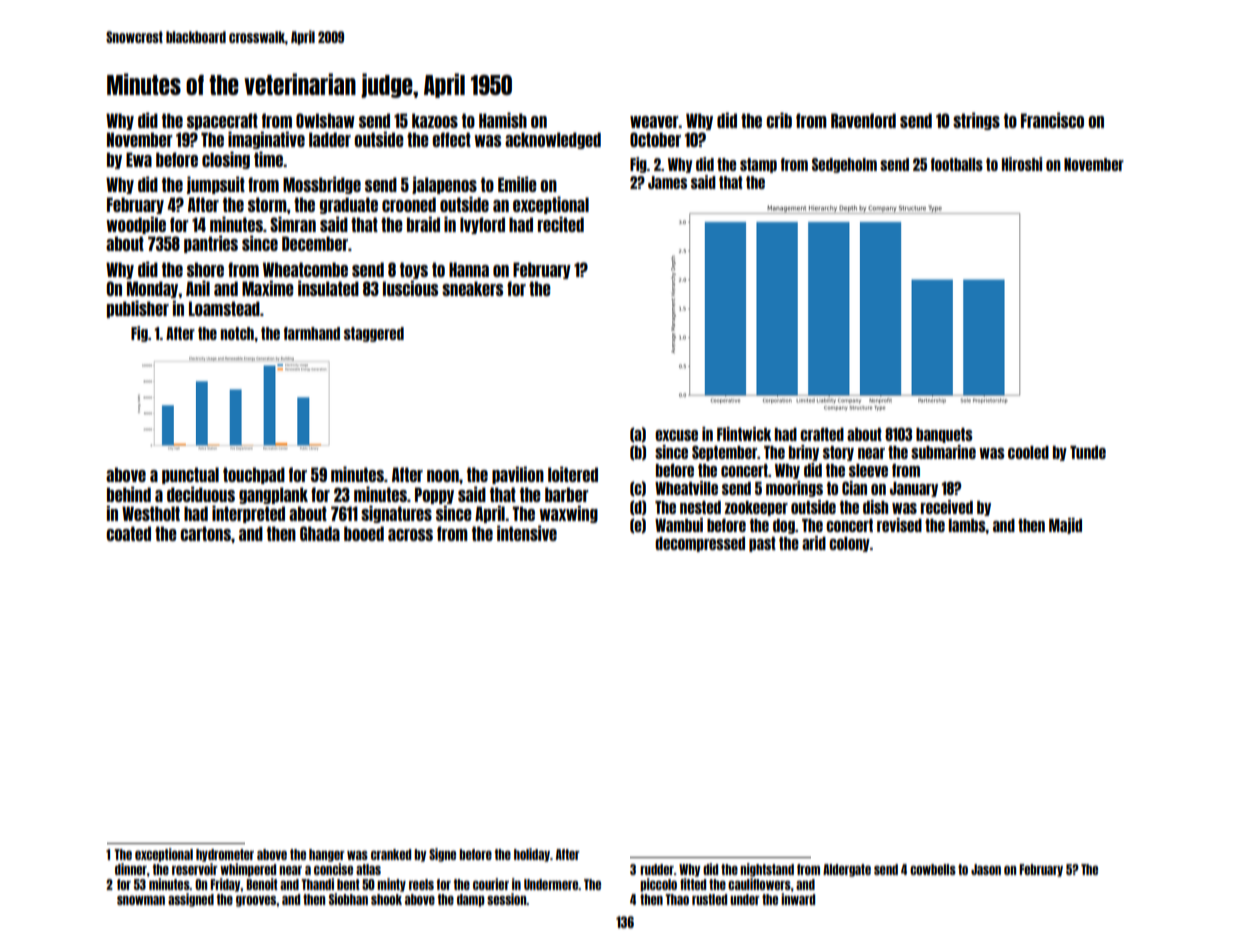  Describe the element at coordinates (141, 900) in the image. I see `snowman` at that location.
